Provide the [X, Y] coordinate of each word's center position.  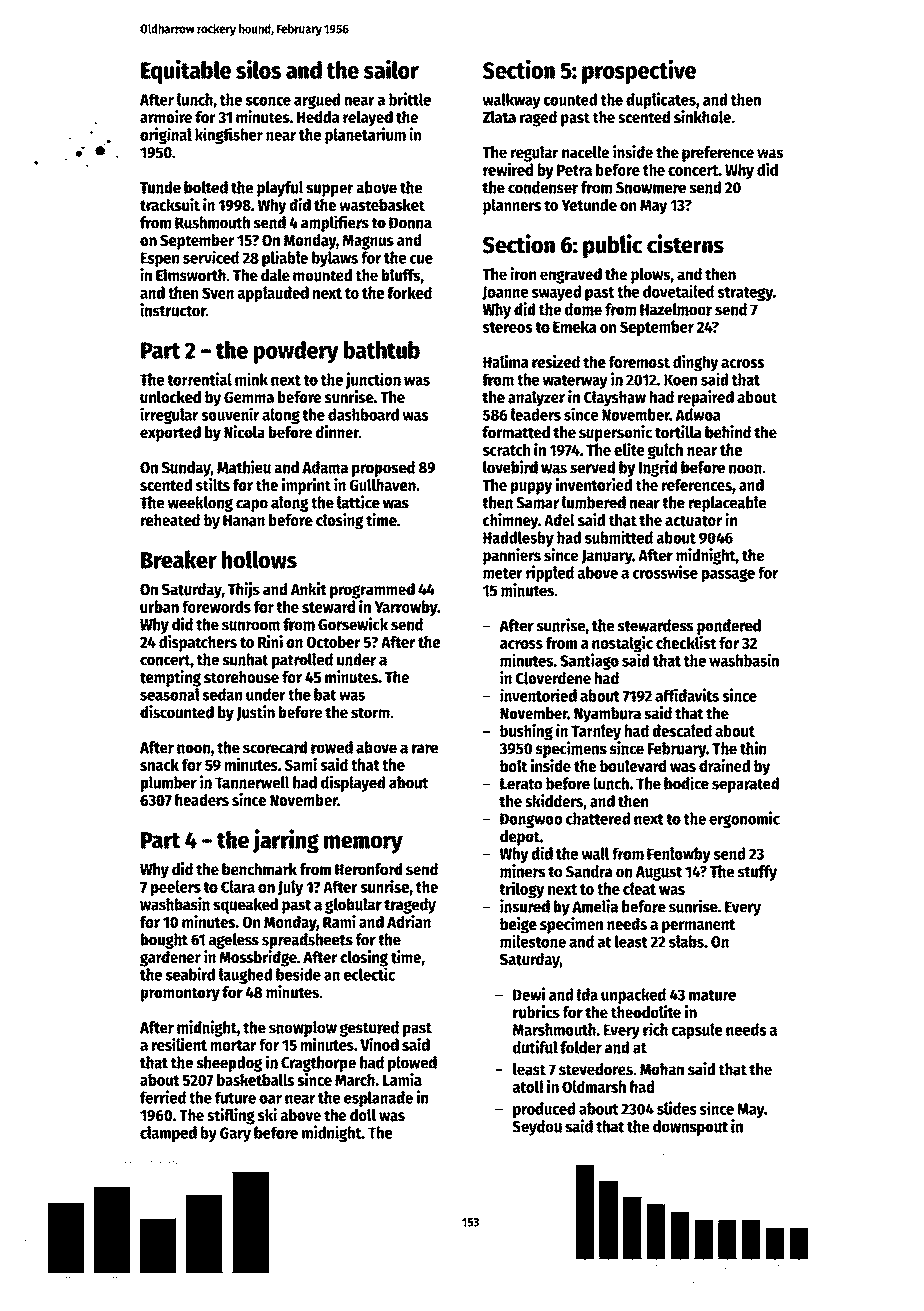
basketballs [255, 1079]
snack [159, 764]
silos [258, 69]
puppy [531, 488]
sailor [391, 69]
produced [544, 1110]
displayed [353, 783]
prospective [639, 71]
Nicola [244, 432]
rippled [550, 573]
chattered [598, 818]
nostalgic [622, 644]
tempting [170, 678]
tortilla [678, 432]
